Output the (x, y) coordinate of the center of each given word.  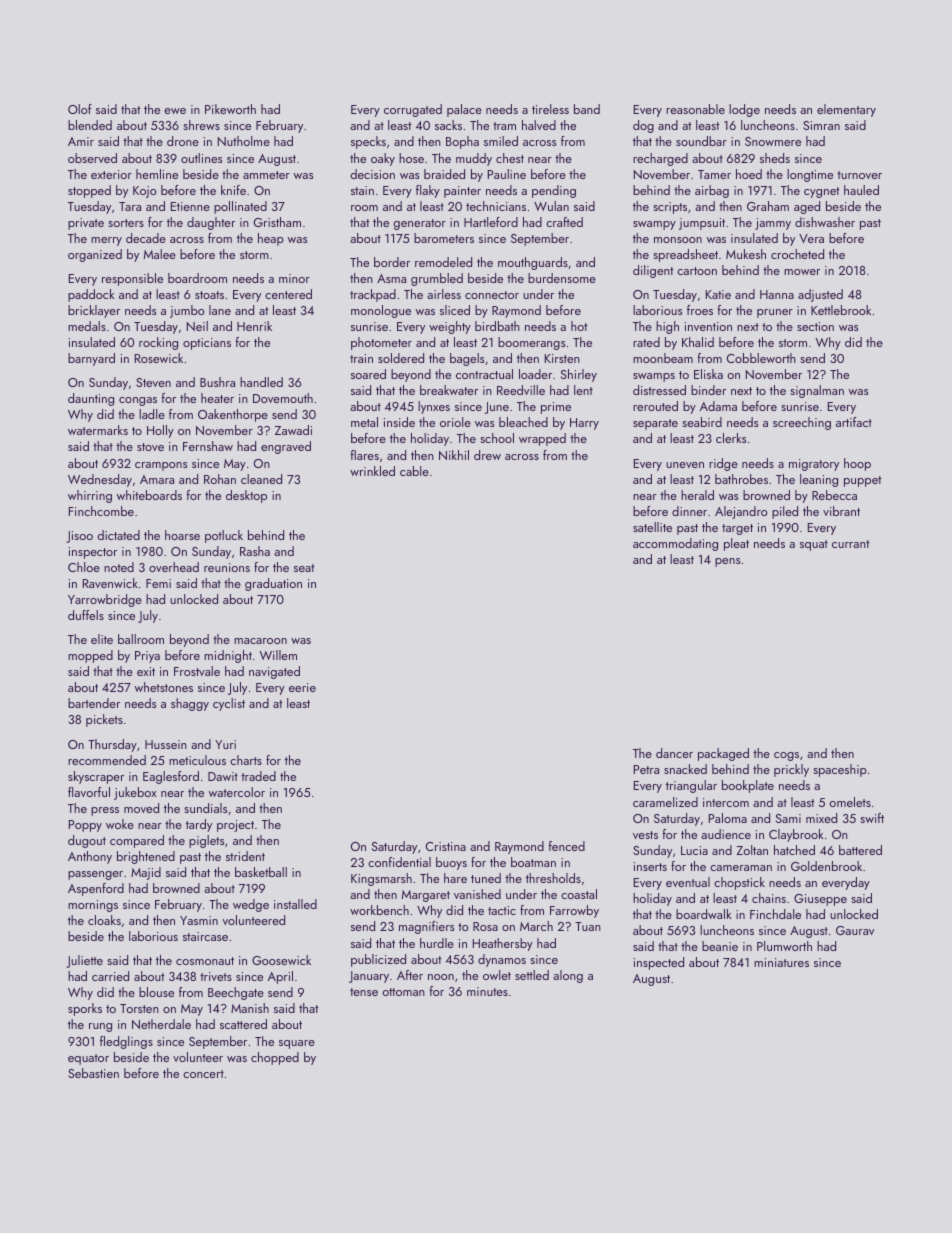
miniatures (781, 962)
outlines (201, 158)
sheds (775, 158)
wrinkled (372, 471)
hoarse (182, 535)
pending (554, 191)
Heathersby (503, 944)
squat (814, 545)
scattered (243, 1024)
